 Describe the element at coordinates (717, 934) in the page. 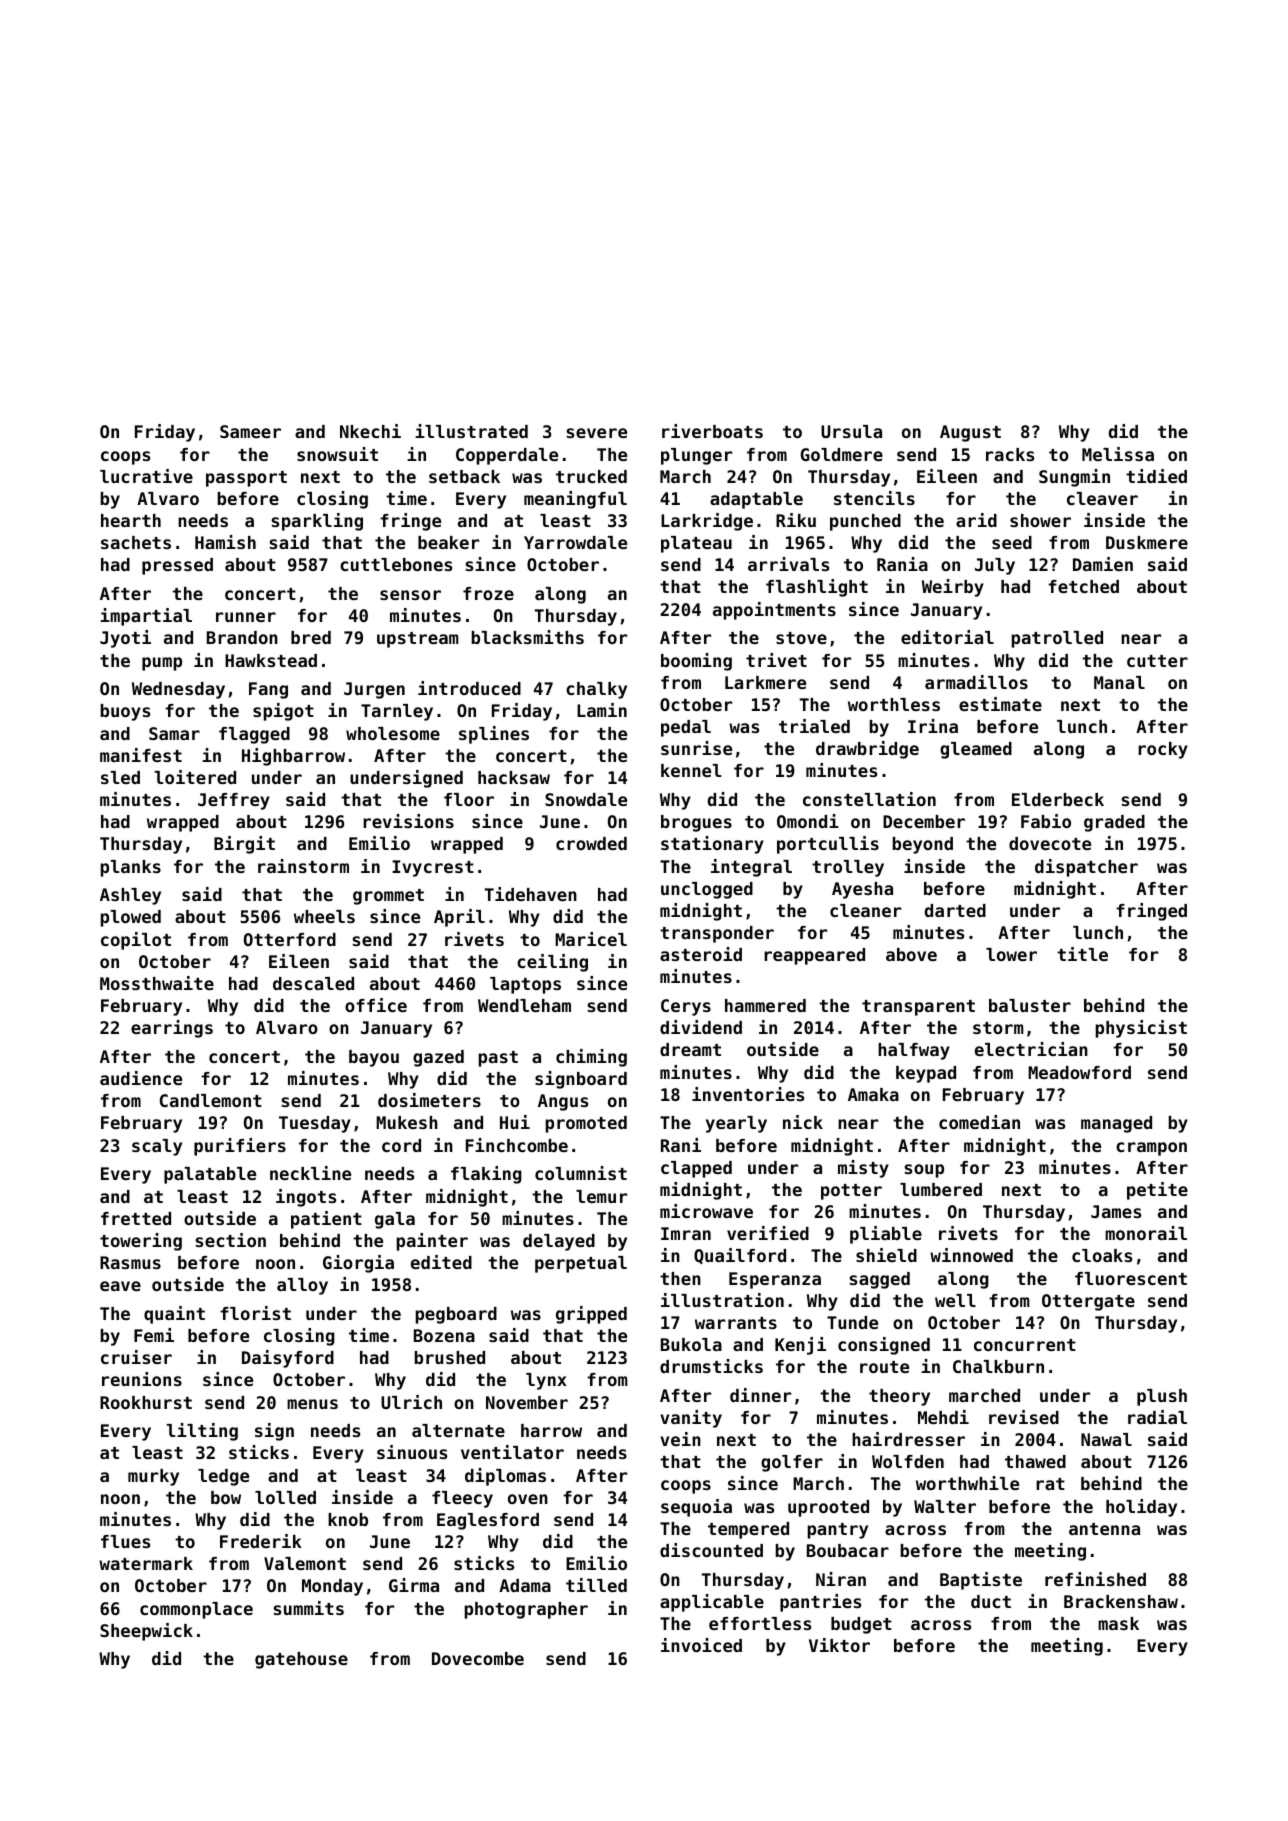

I see `transponder` at that location.
